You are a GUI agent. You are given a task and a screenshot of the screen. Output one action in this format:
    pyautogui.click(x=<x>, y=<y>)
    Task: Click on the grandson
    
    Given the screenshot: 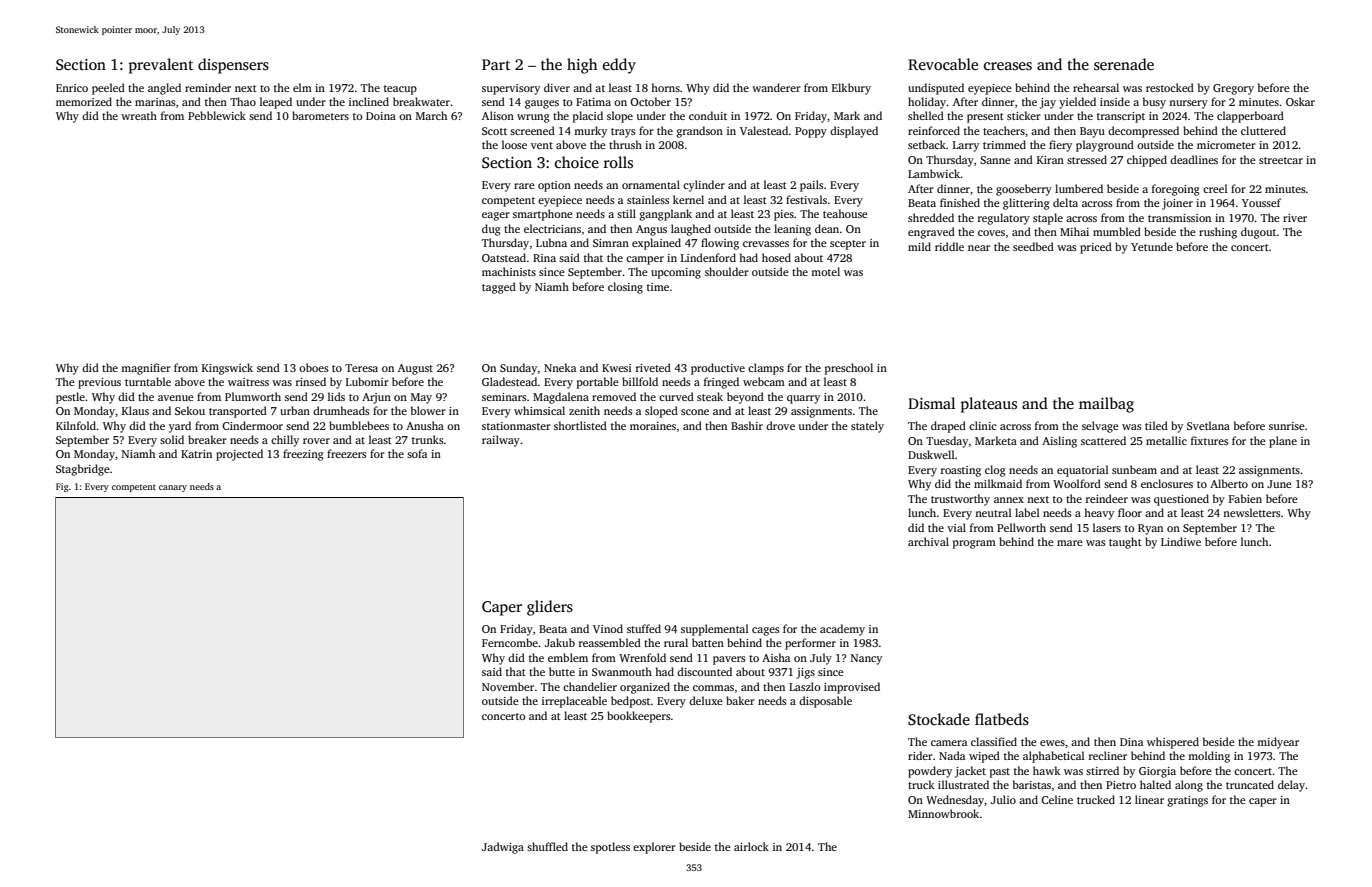 What is the action you would take?
    pyautogui.click(x=699, y=132)
